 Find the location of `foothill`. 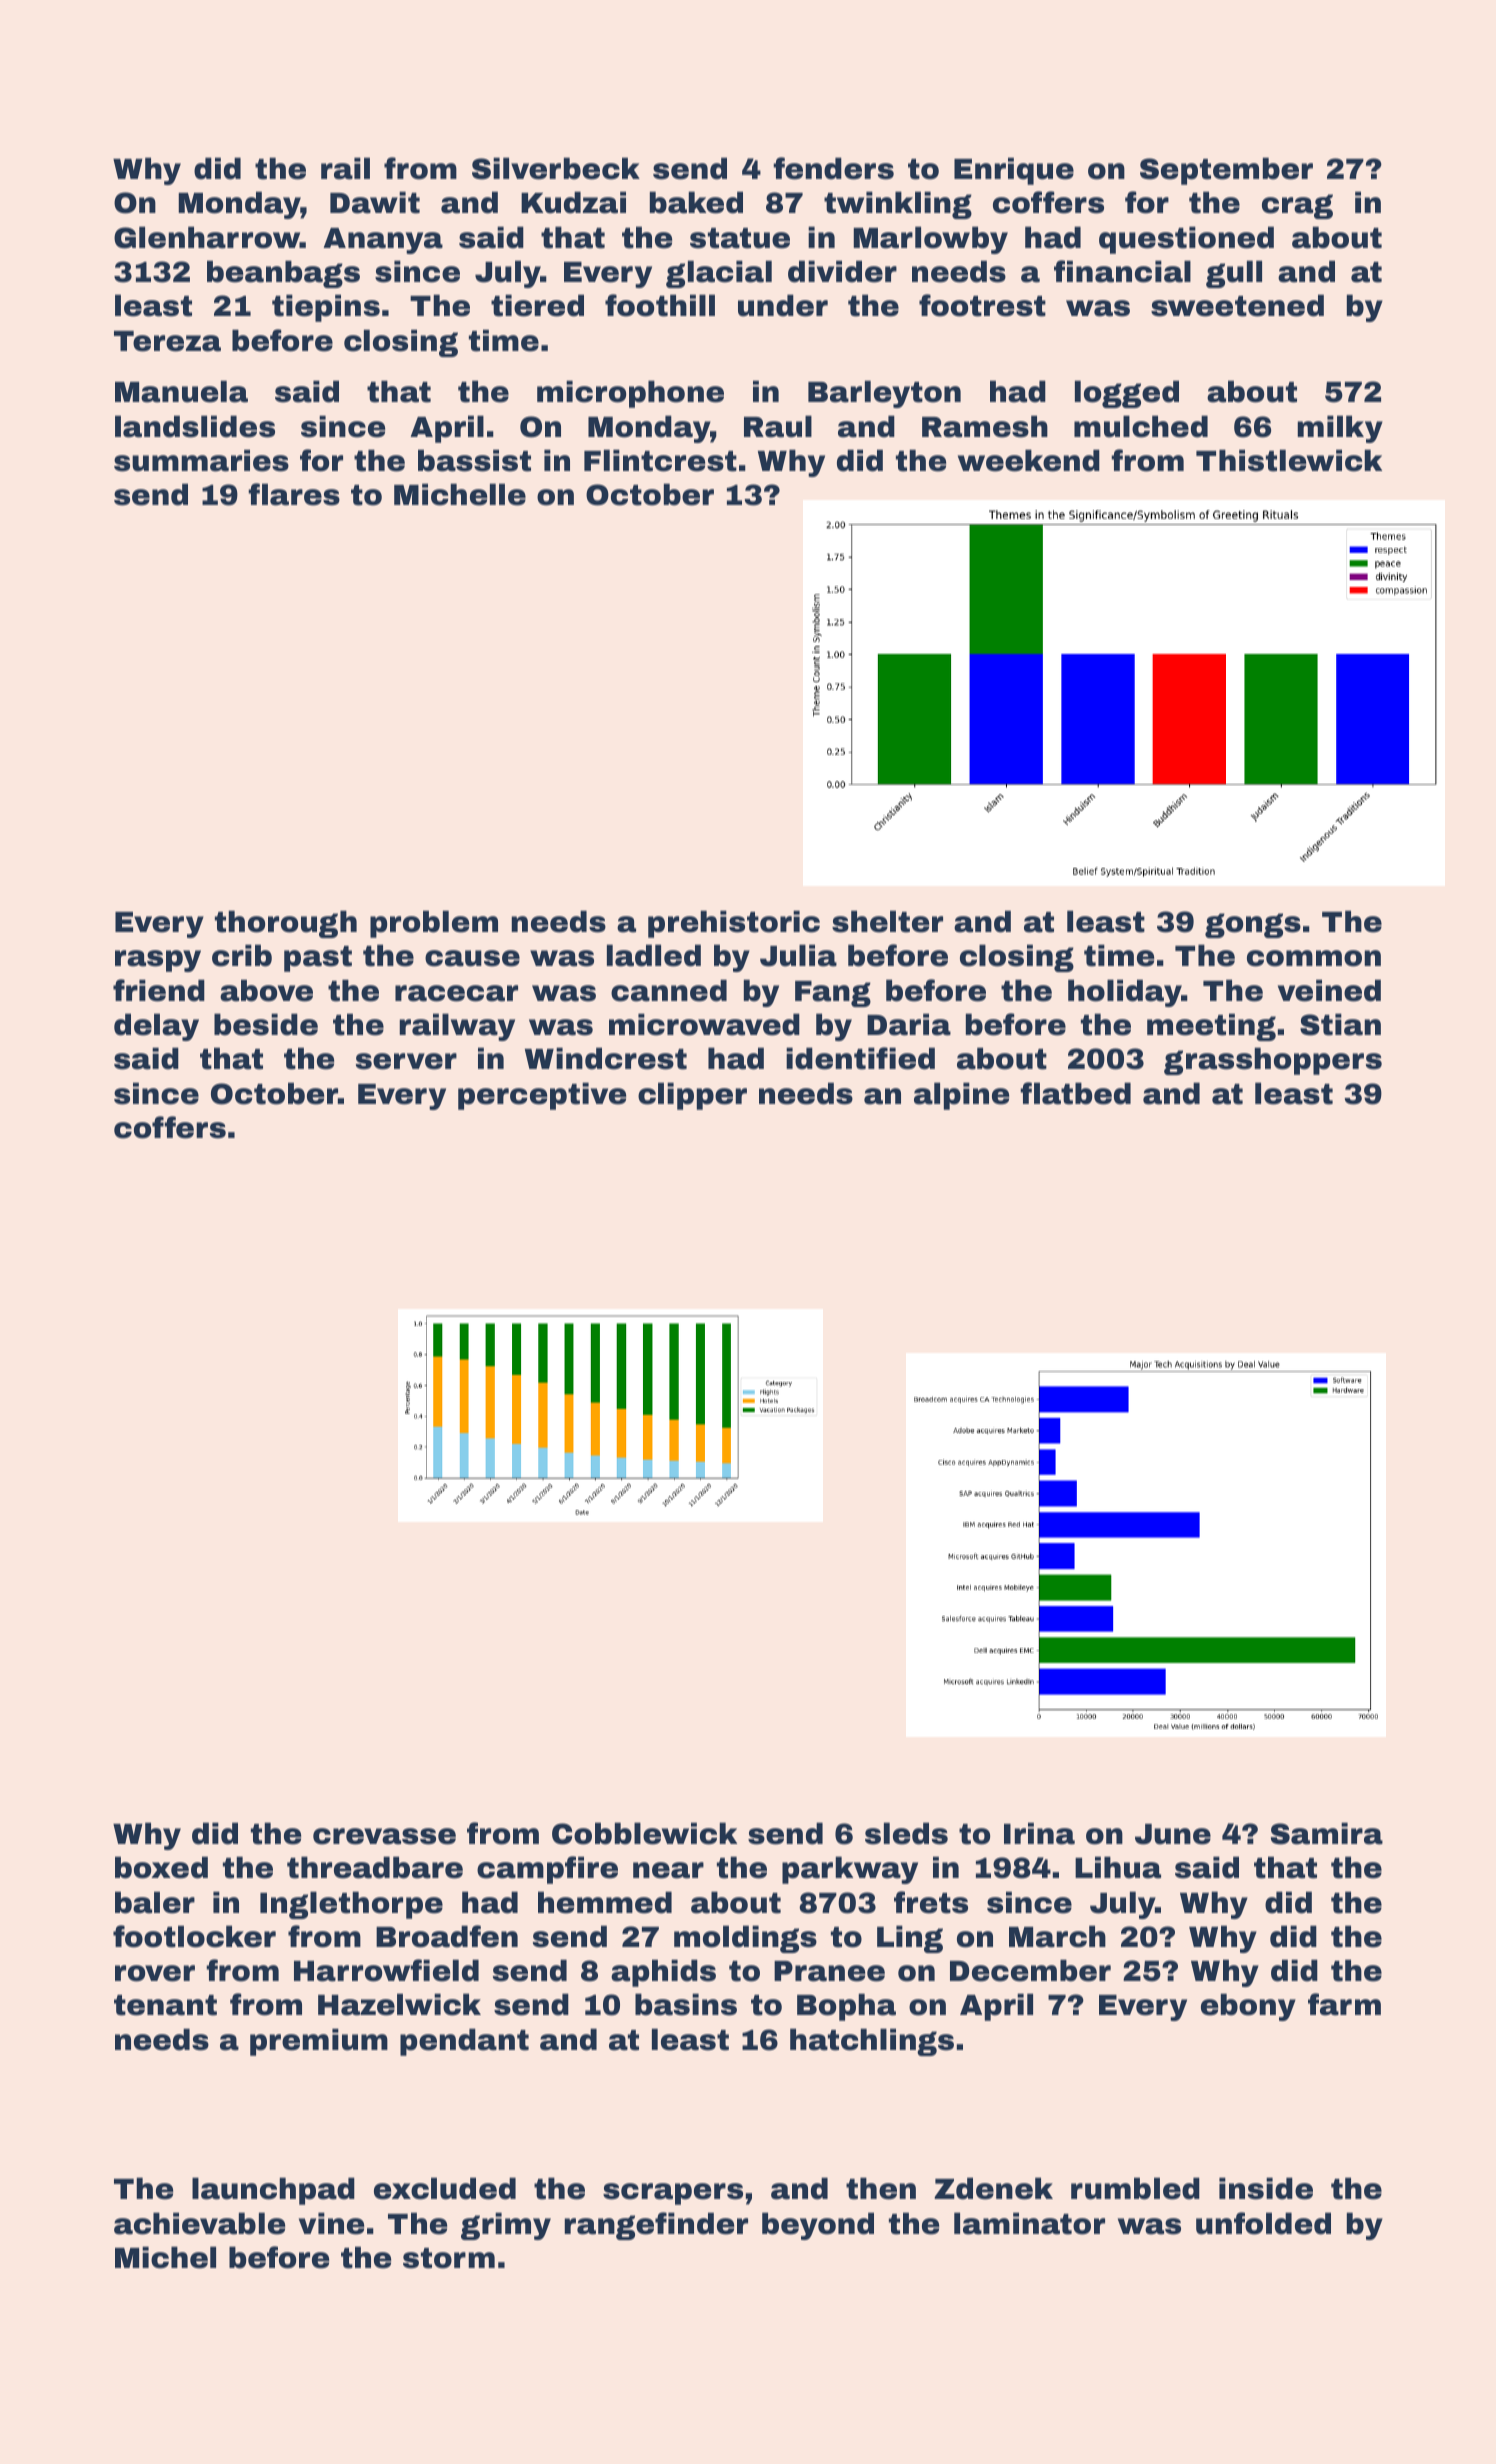

foothill is located at coordinates (660, 305).
